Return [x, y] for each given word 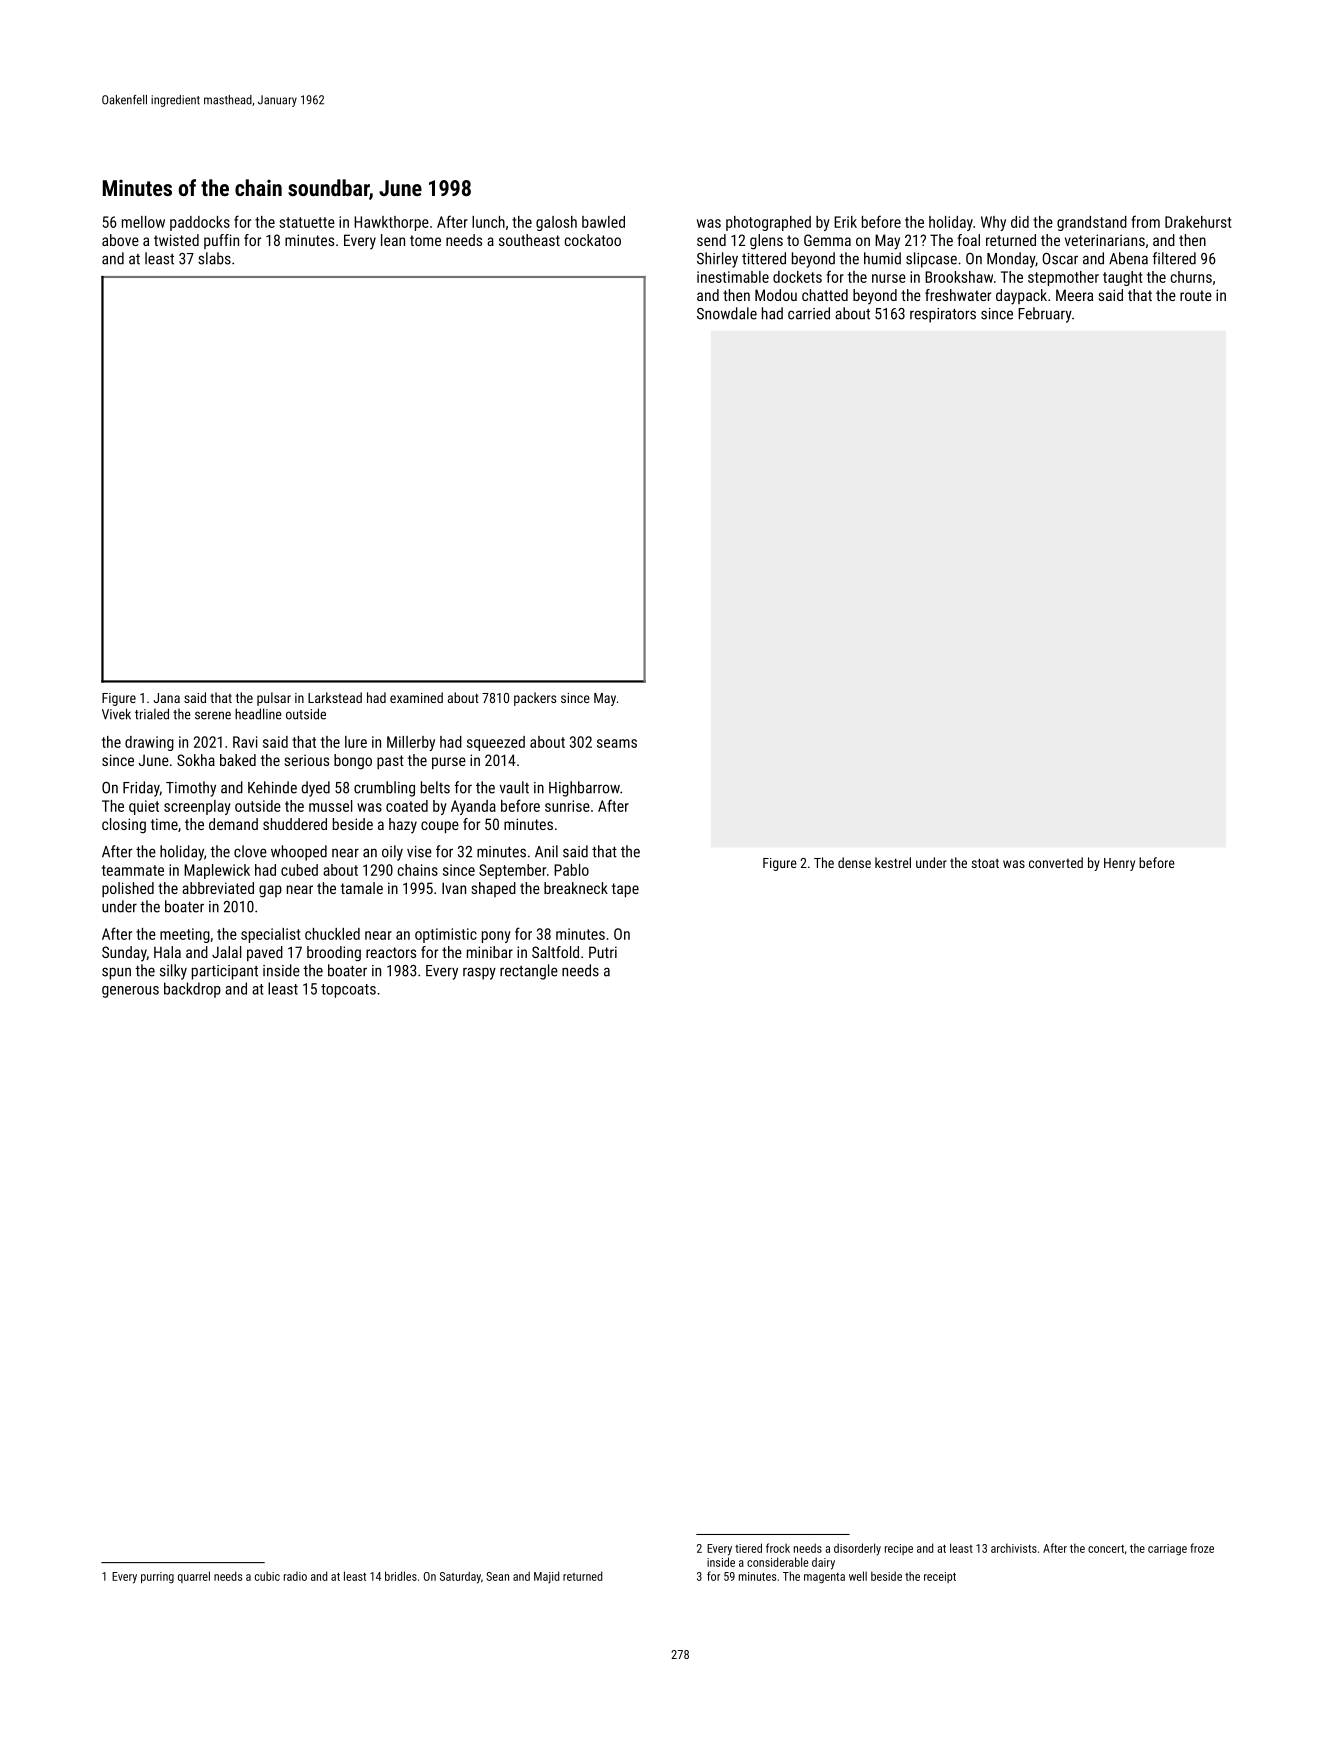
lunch [488, 222]
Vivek [116, 714]
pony [496, 937]
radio [295, 1576]
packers [535, 699]
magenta [824, 1578]
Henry [1119, 864]
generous [130, 992]
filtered [1174, 258]
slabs [214, 258]
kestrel [893, 862]
